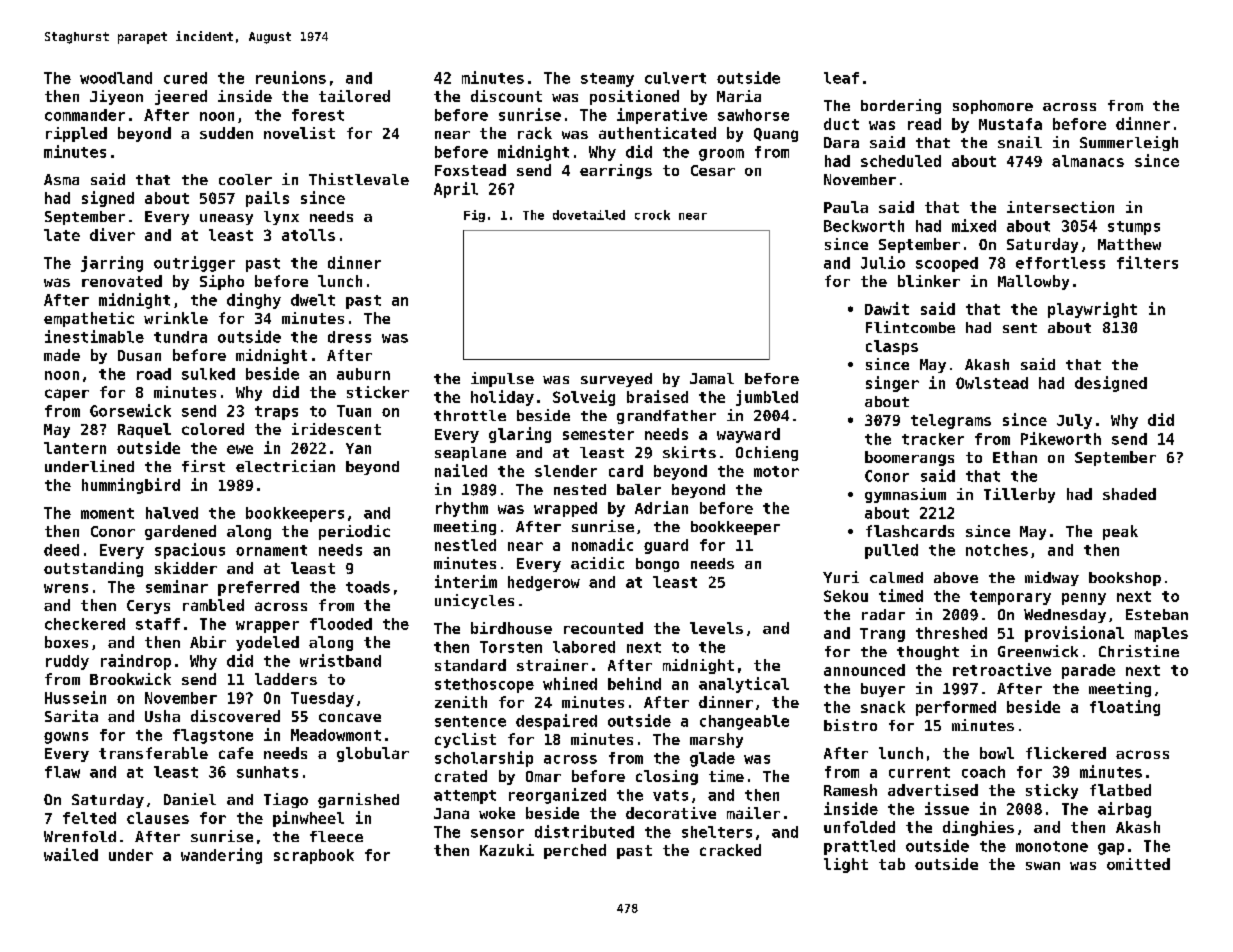 The height and width of the screenshot is (952, 1233). What do you see at coordinates (841, 577) in the screenshot?
I see `Yuri` at bounding box center [841, 577].
